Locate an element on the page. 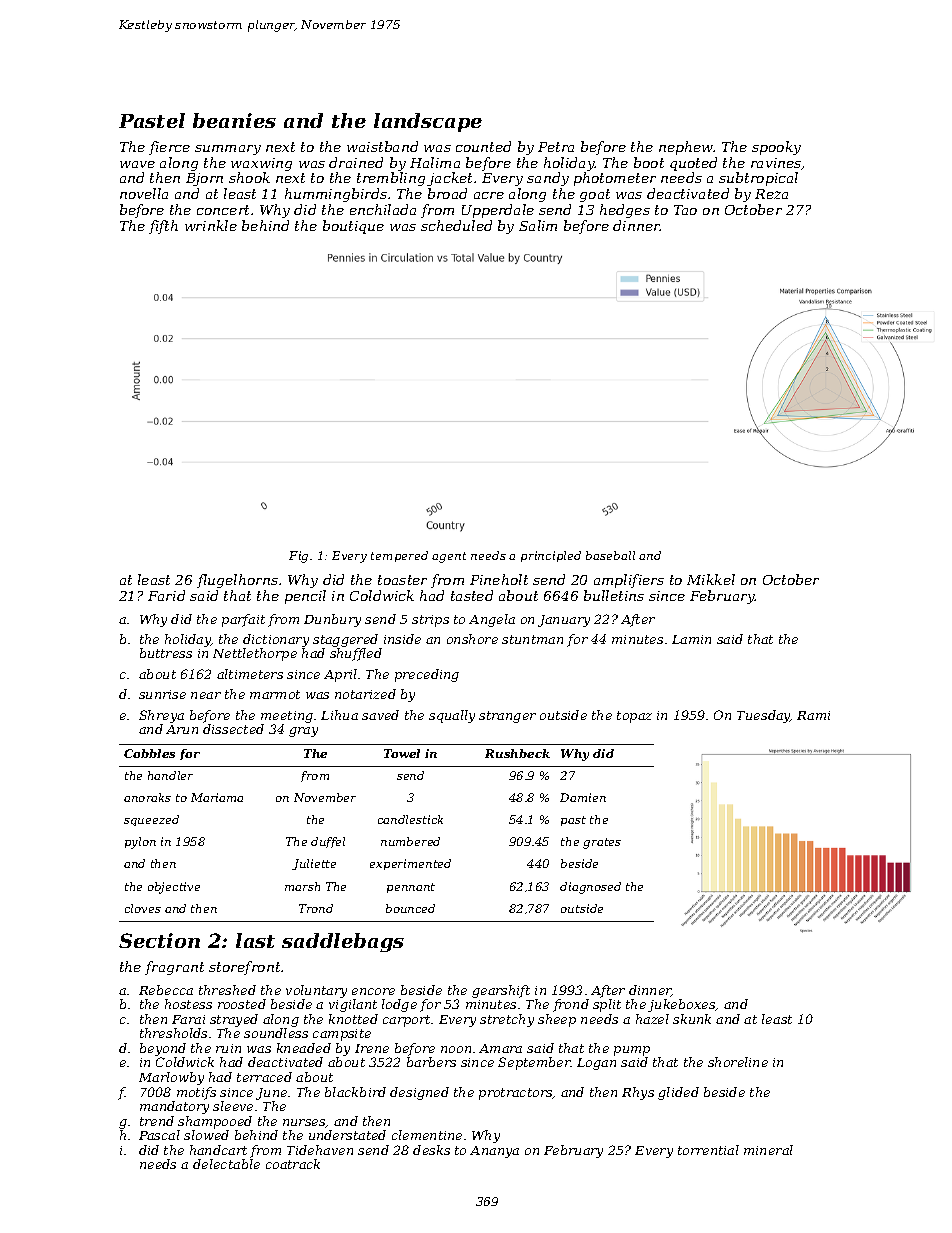 This image has width=952, height=1233. Salim is located at coordinates (538, 225).
